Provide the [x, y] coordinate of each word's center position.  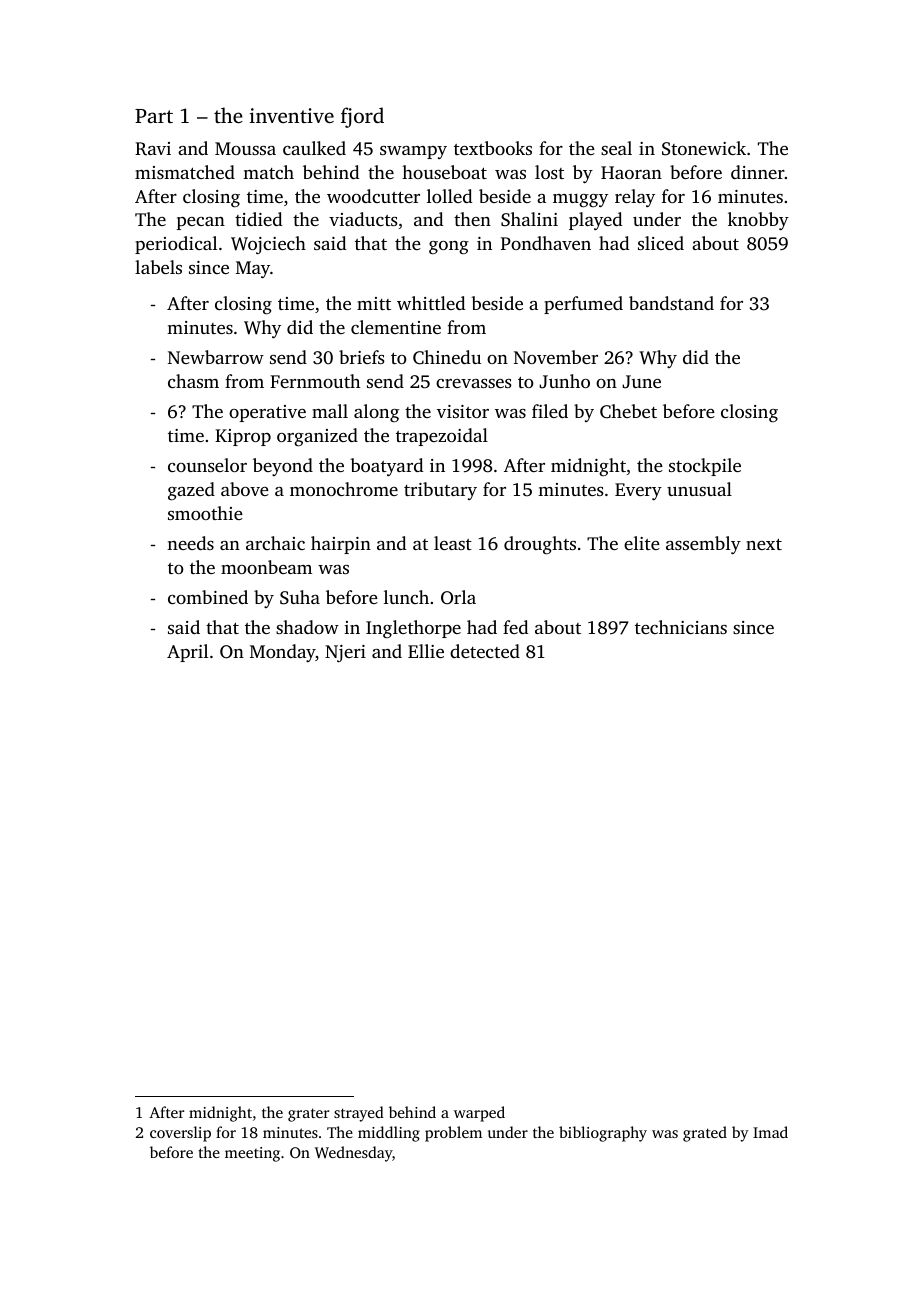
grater [308, 1115]
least [453, 543]
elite [642, 543]
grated [705, 1134]
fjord [362, 117]
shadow [307, 627]
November [556, 357]
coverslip [180, 1134]
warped [479, 1114]
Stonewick [704, 148]
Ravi [153, 149]
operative [267, 413]
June [641, 382]
